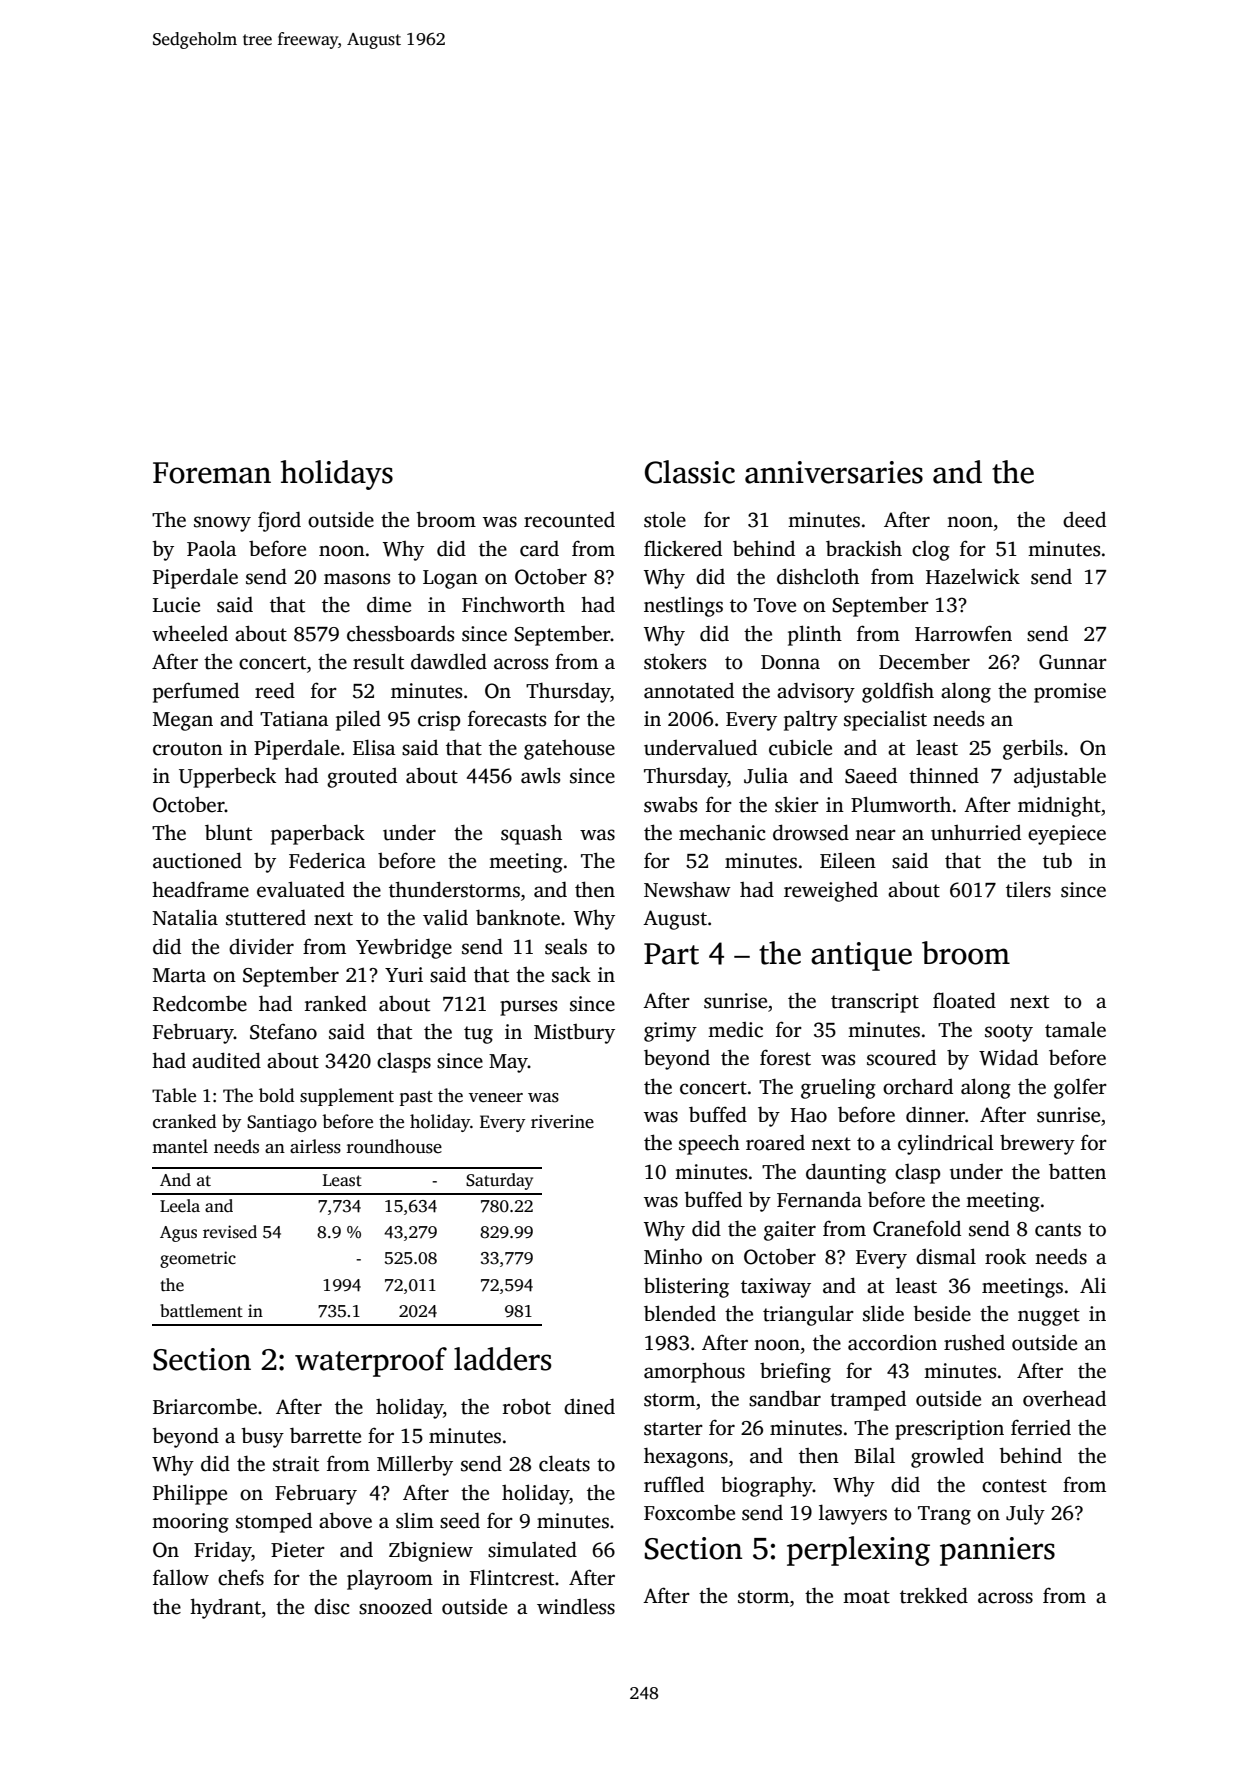  Describe the element at coordinates (539, 548) in the image. I see `card` at that location.
